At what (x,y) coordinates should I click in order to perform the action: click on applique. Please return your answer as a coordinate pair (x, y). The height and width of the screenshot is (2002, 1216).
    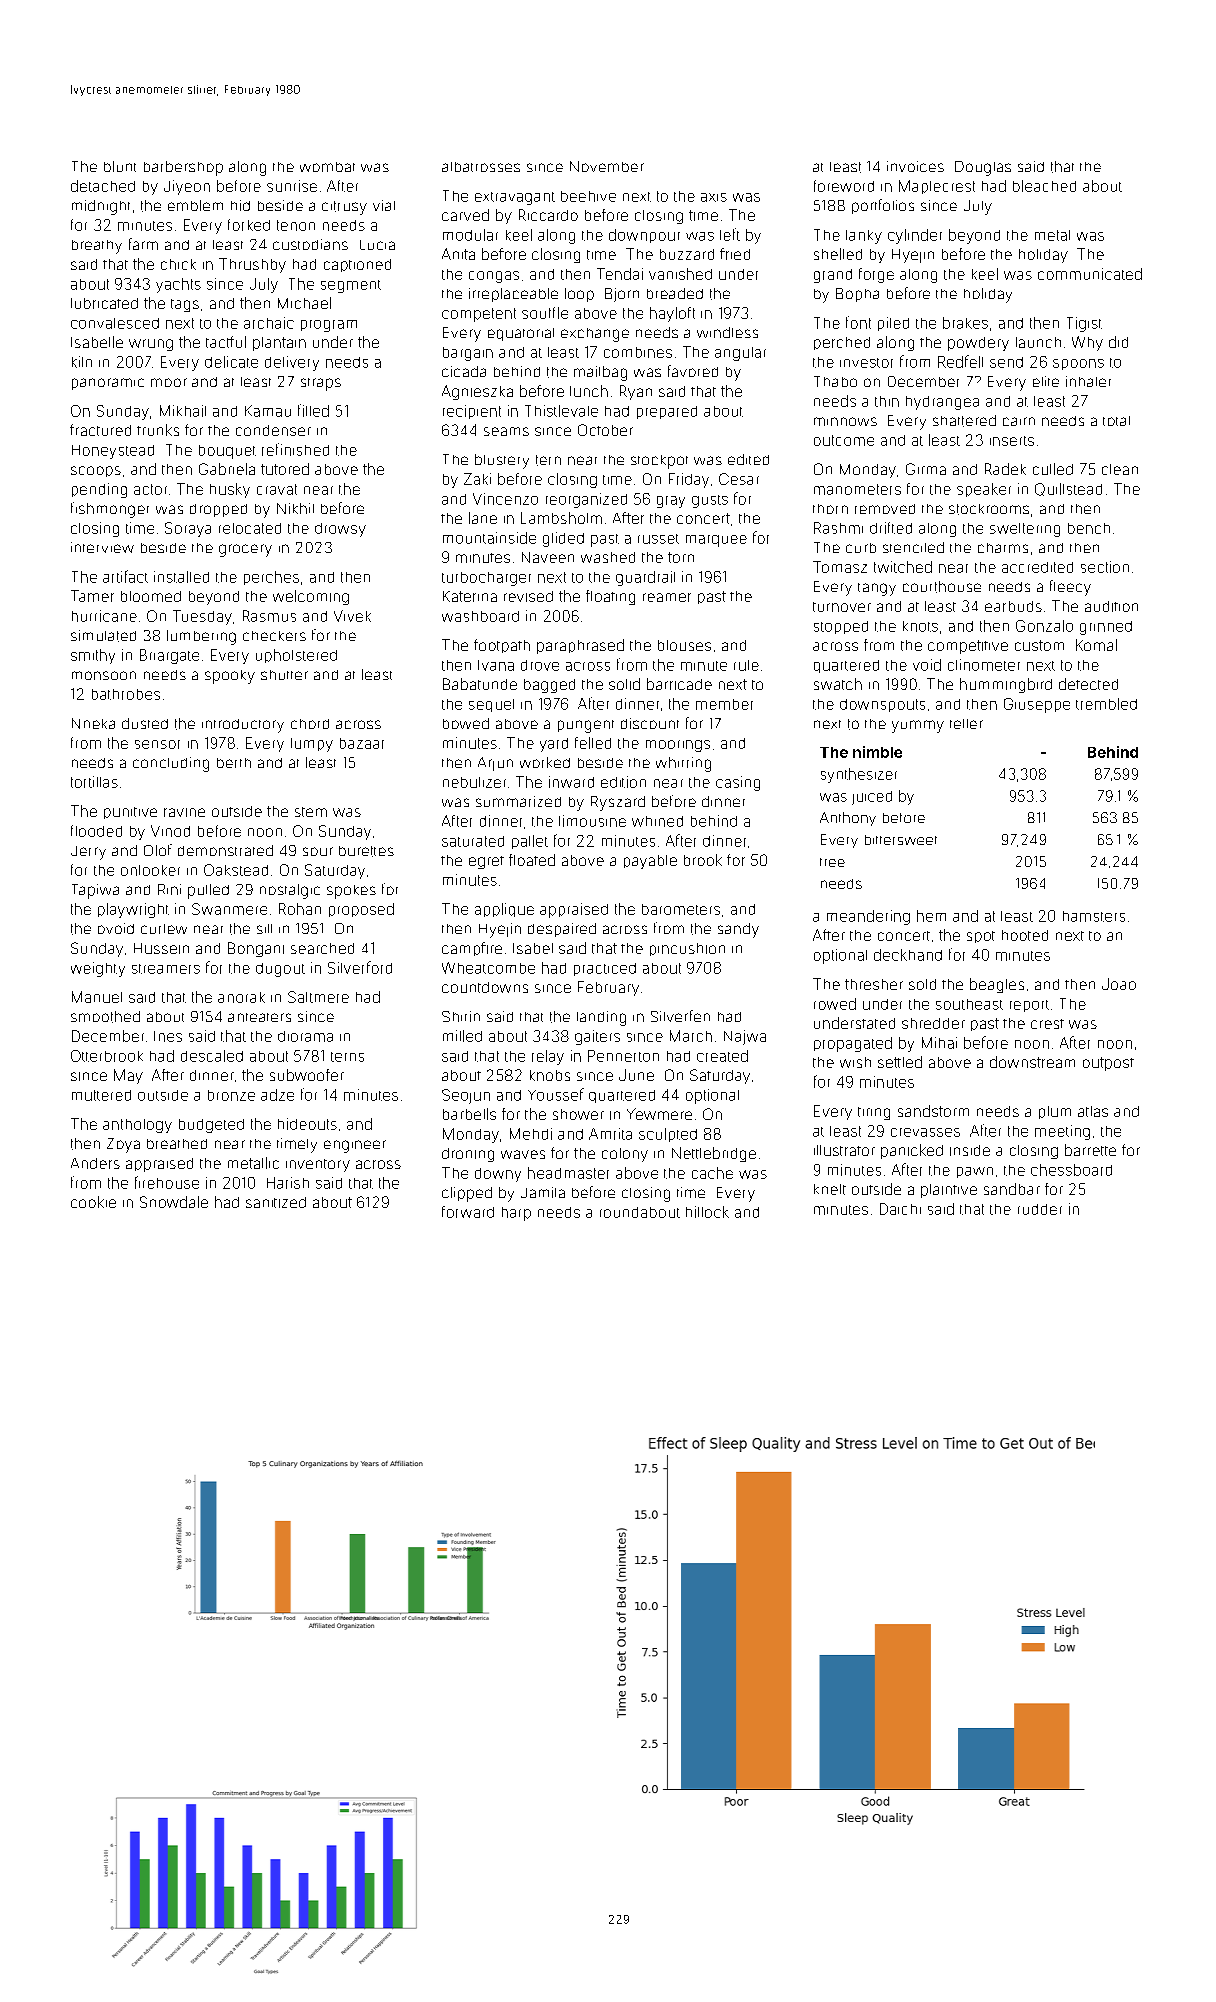
    Looking at the image, I should click on (504, 910).
